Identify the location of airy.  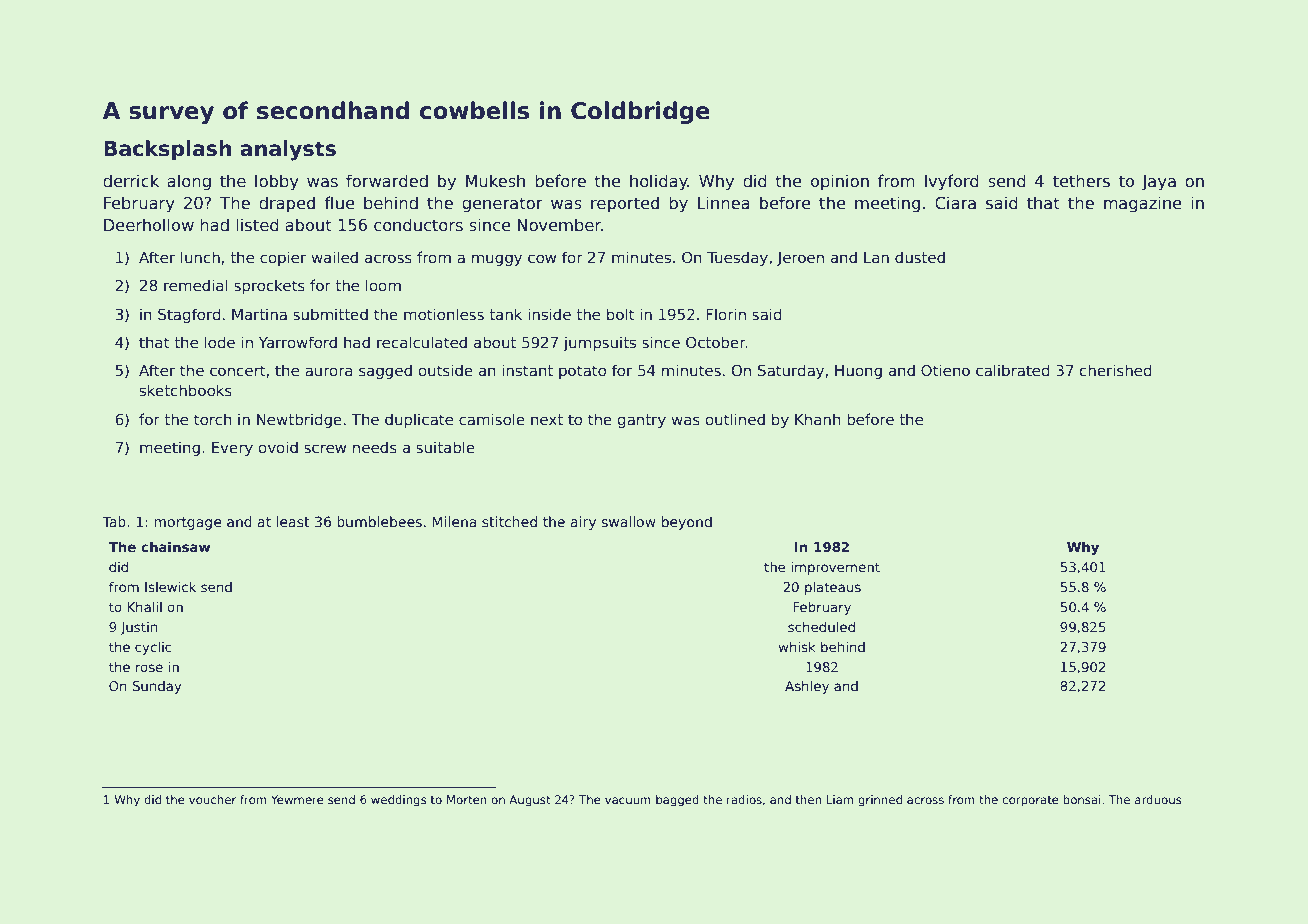
(583, 523).
